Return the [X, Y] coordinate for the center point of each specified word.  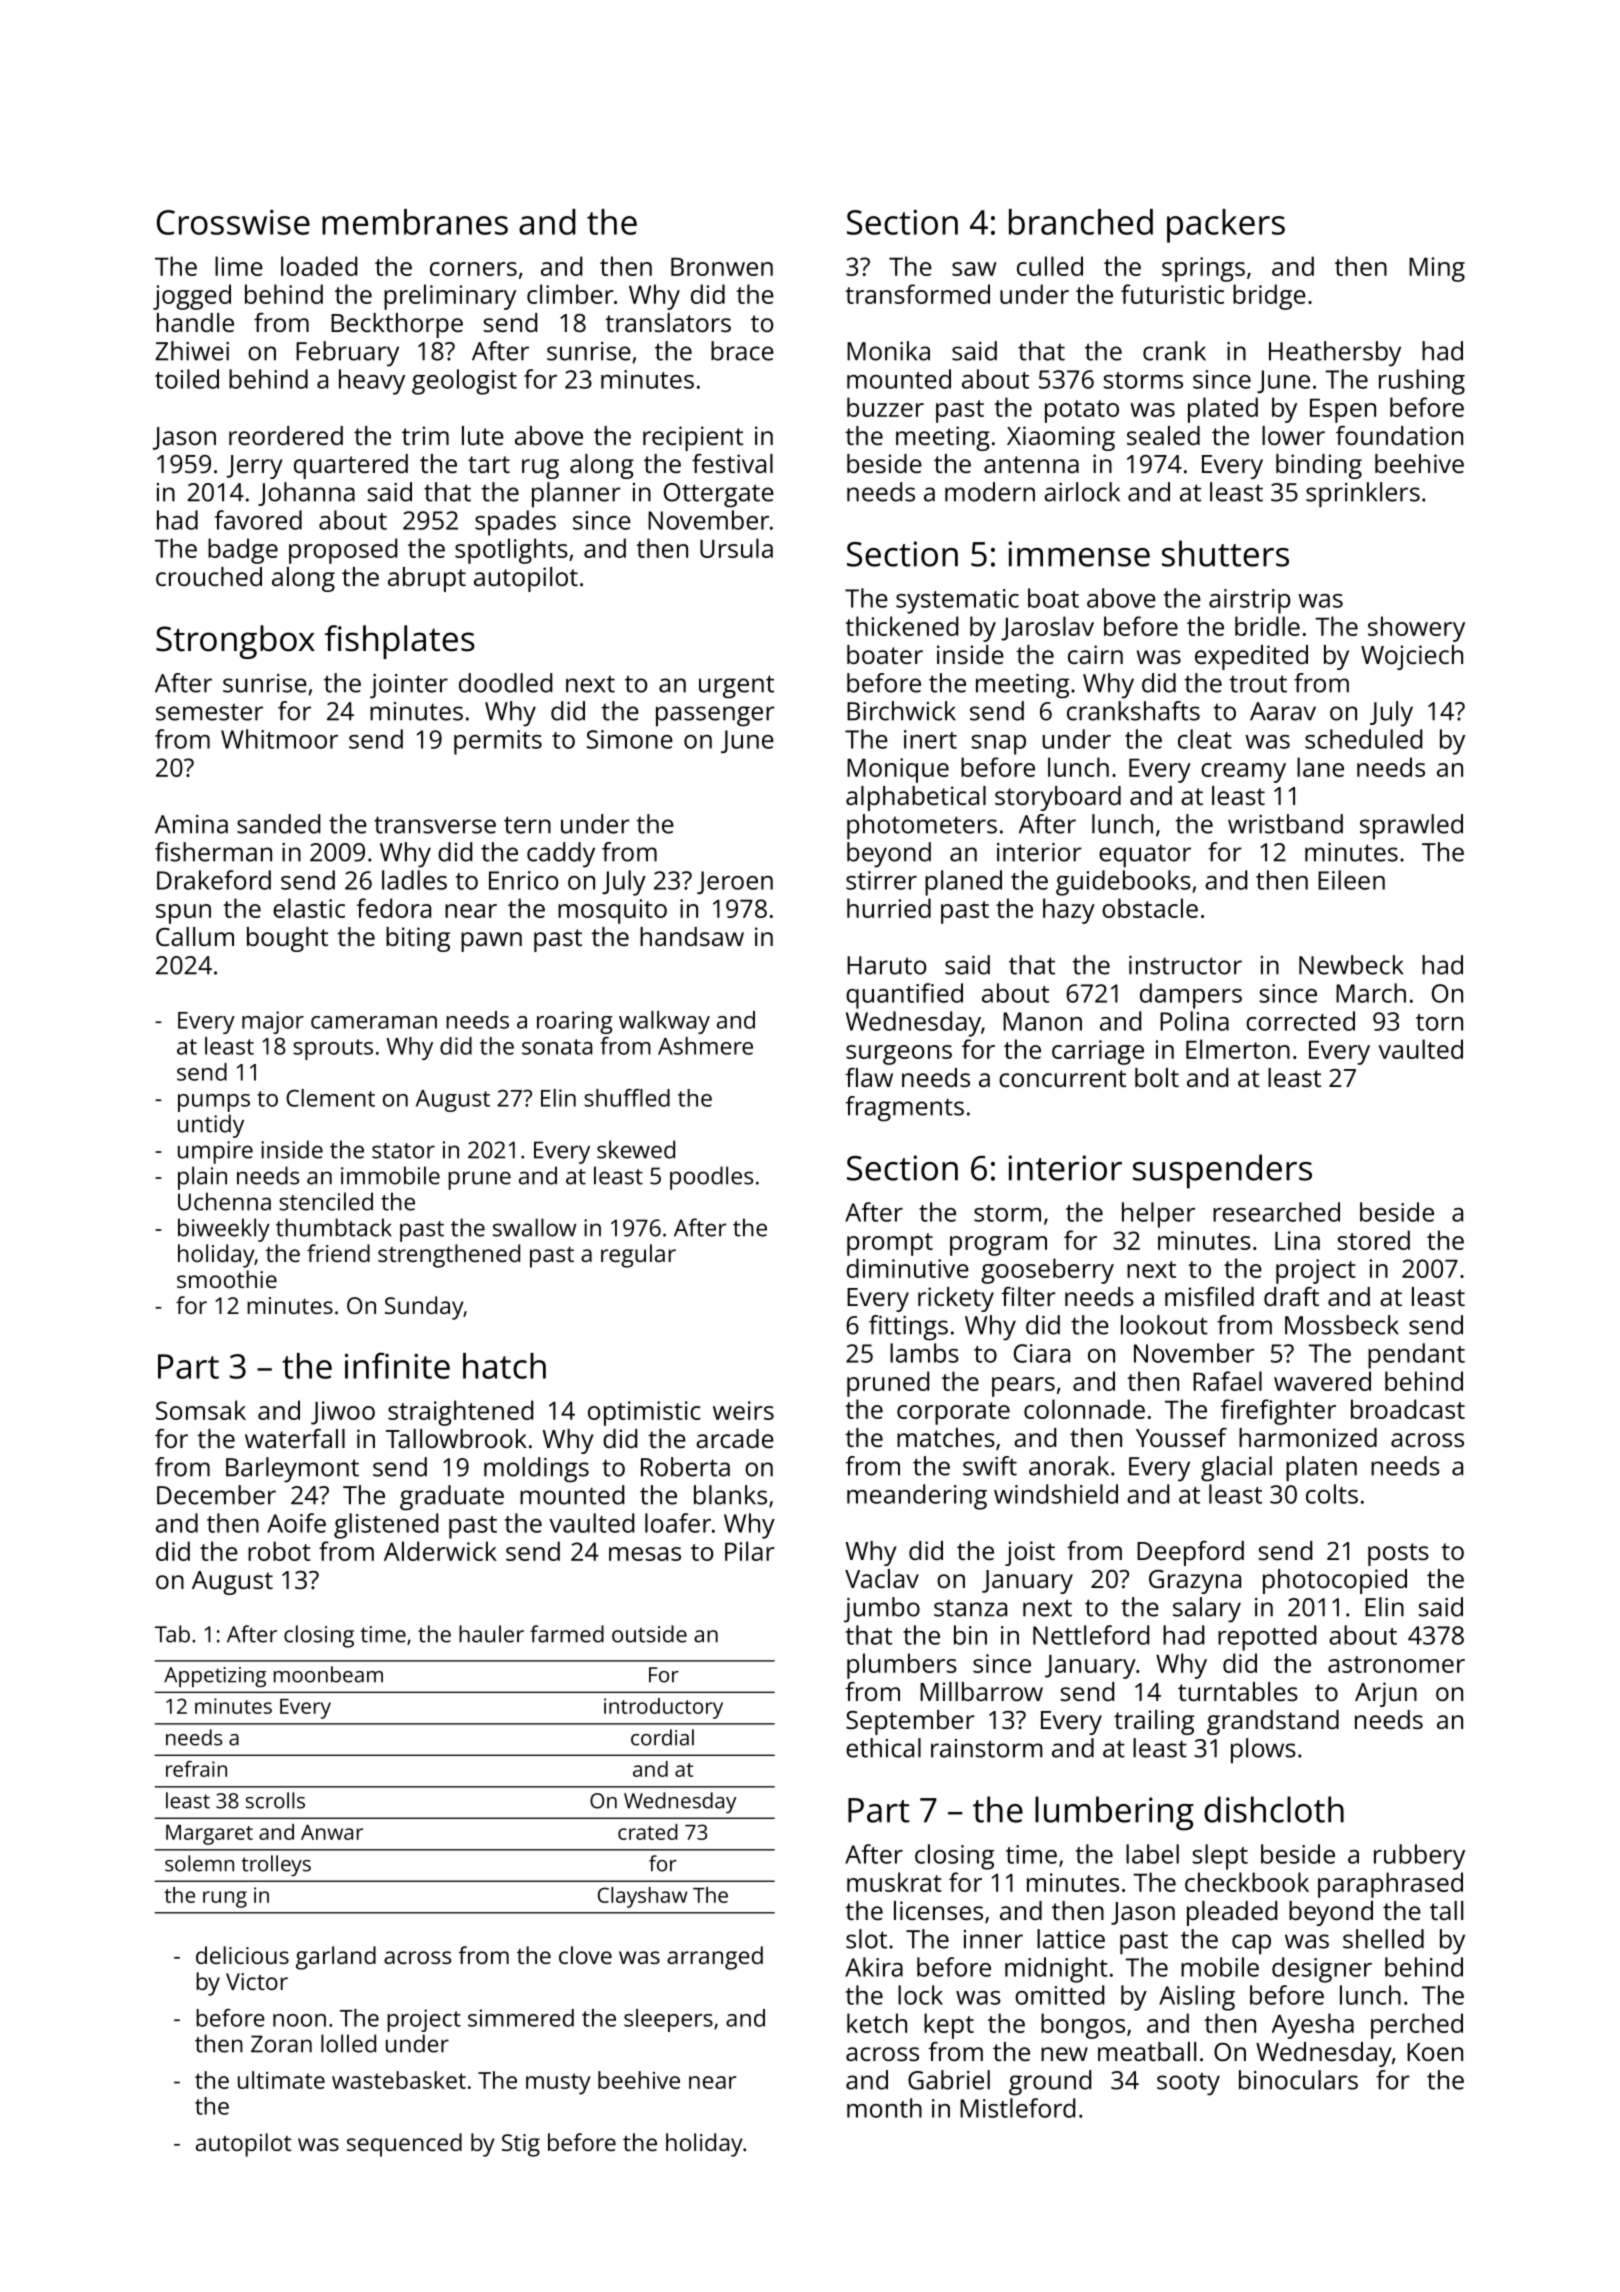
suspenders [1222, 1171]
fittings [908, 1328]
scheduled [1363, 739]
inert [930, 739]
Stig [521, 2145]
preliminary [450, 297]
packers [1226, 226]
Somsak [201, 1410]
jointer [409, 686]
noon [299, 2020]
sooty [1188, 2084]
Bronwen [722, 267]
